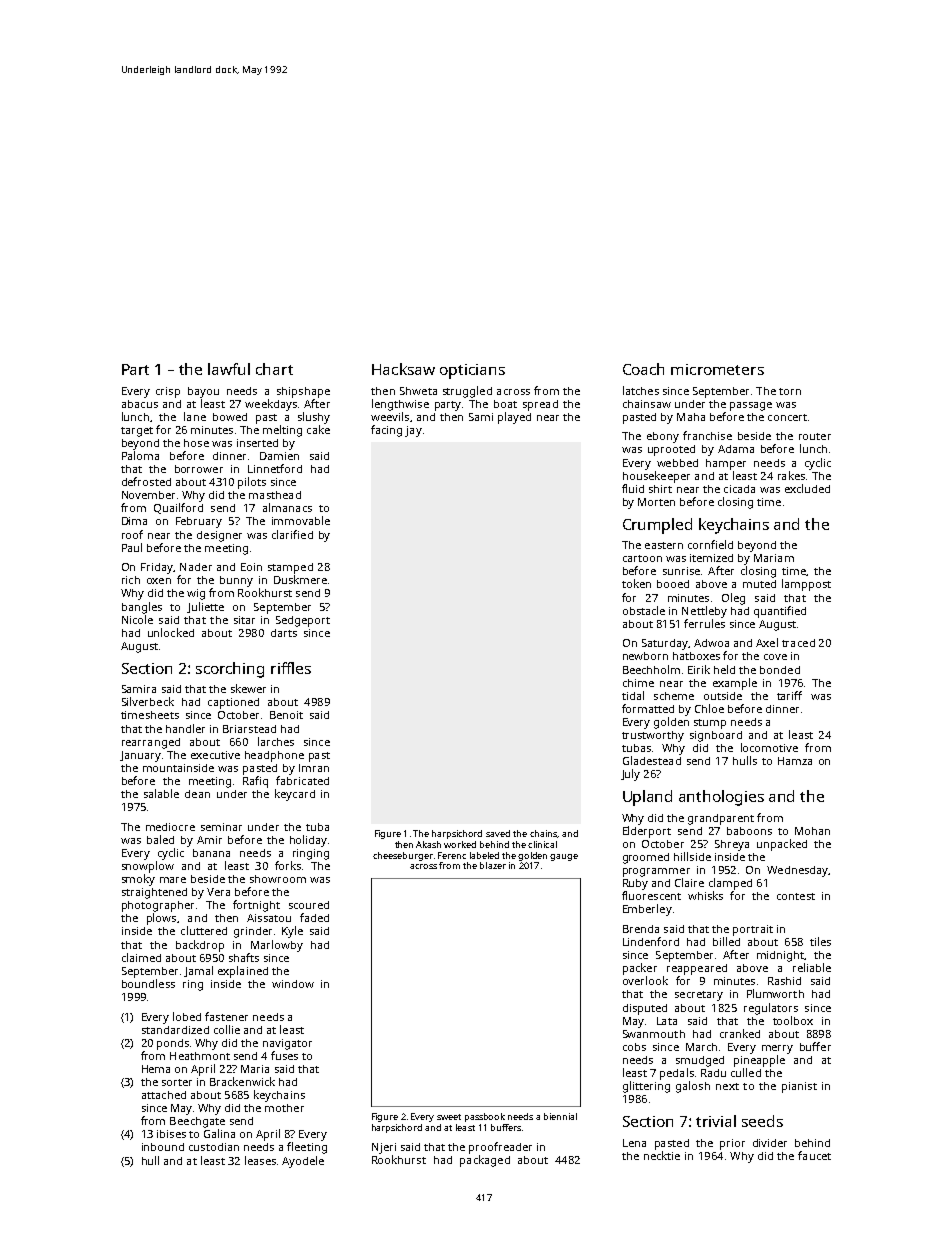  Describe the element at coordinates (229, 369) in the page. I see `lawful` at that location.
